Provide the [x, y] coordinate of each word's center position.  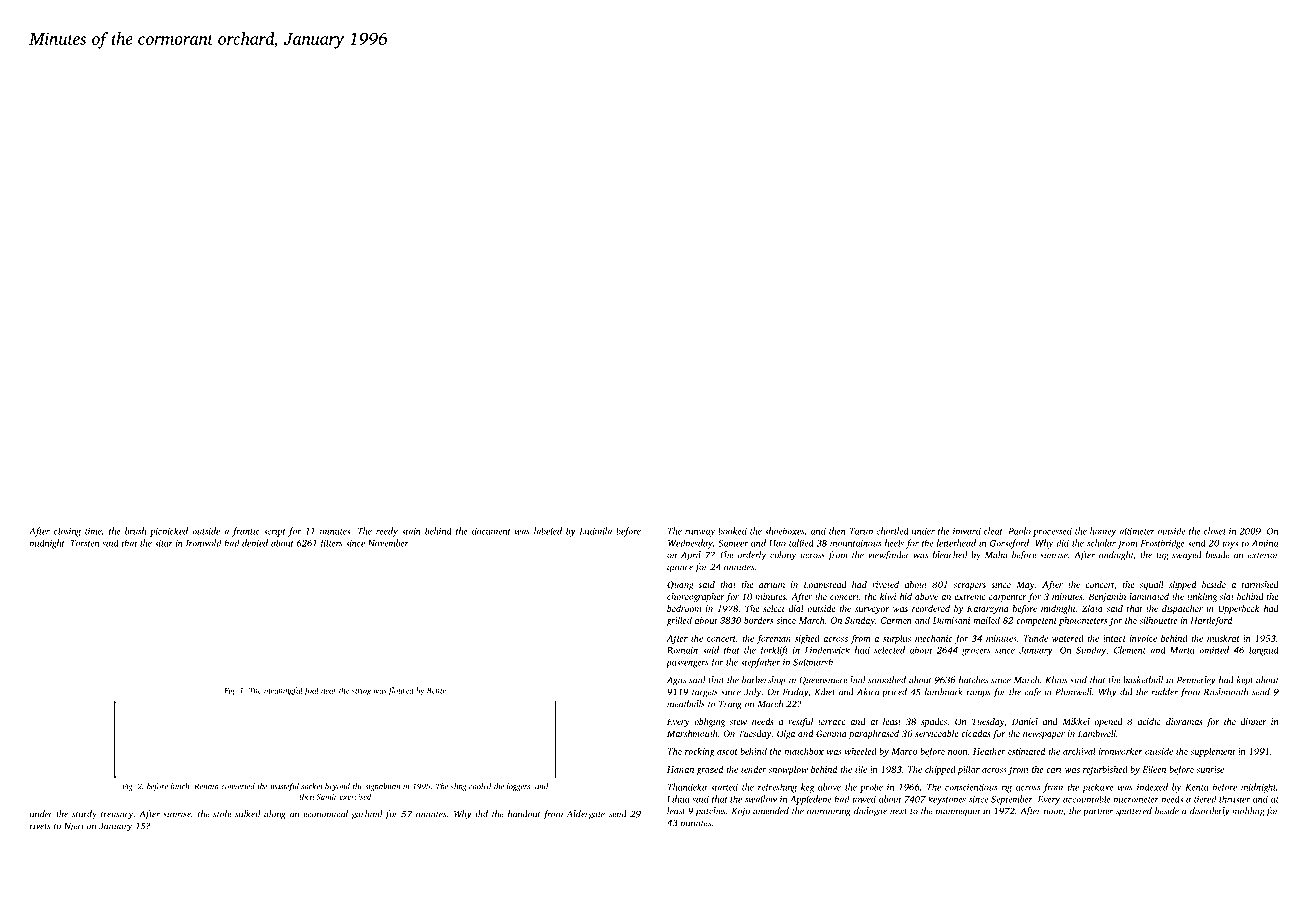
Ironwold [203, 543]
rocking [700, 752]
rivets [40, 826]
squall [1152, 585]
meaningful [283, 691]
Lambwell [1097, 733]
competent [1036, 622]
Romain [682, 650]
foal [311, 691]
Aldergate [586, 815]
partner [1098, 813]
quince [680, 568]
